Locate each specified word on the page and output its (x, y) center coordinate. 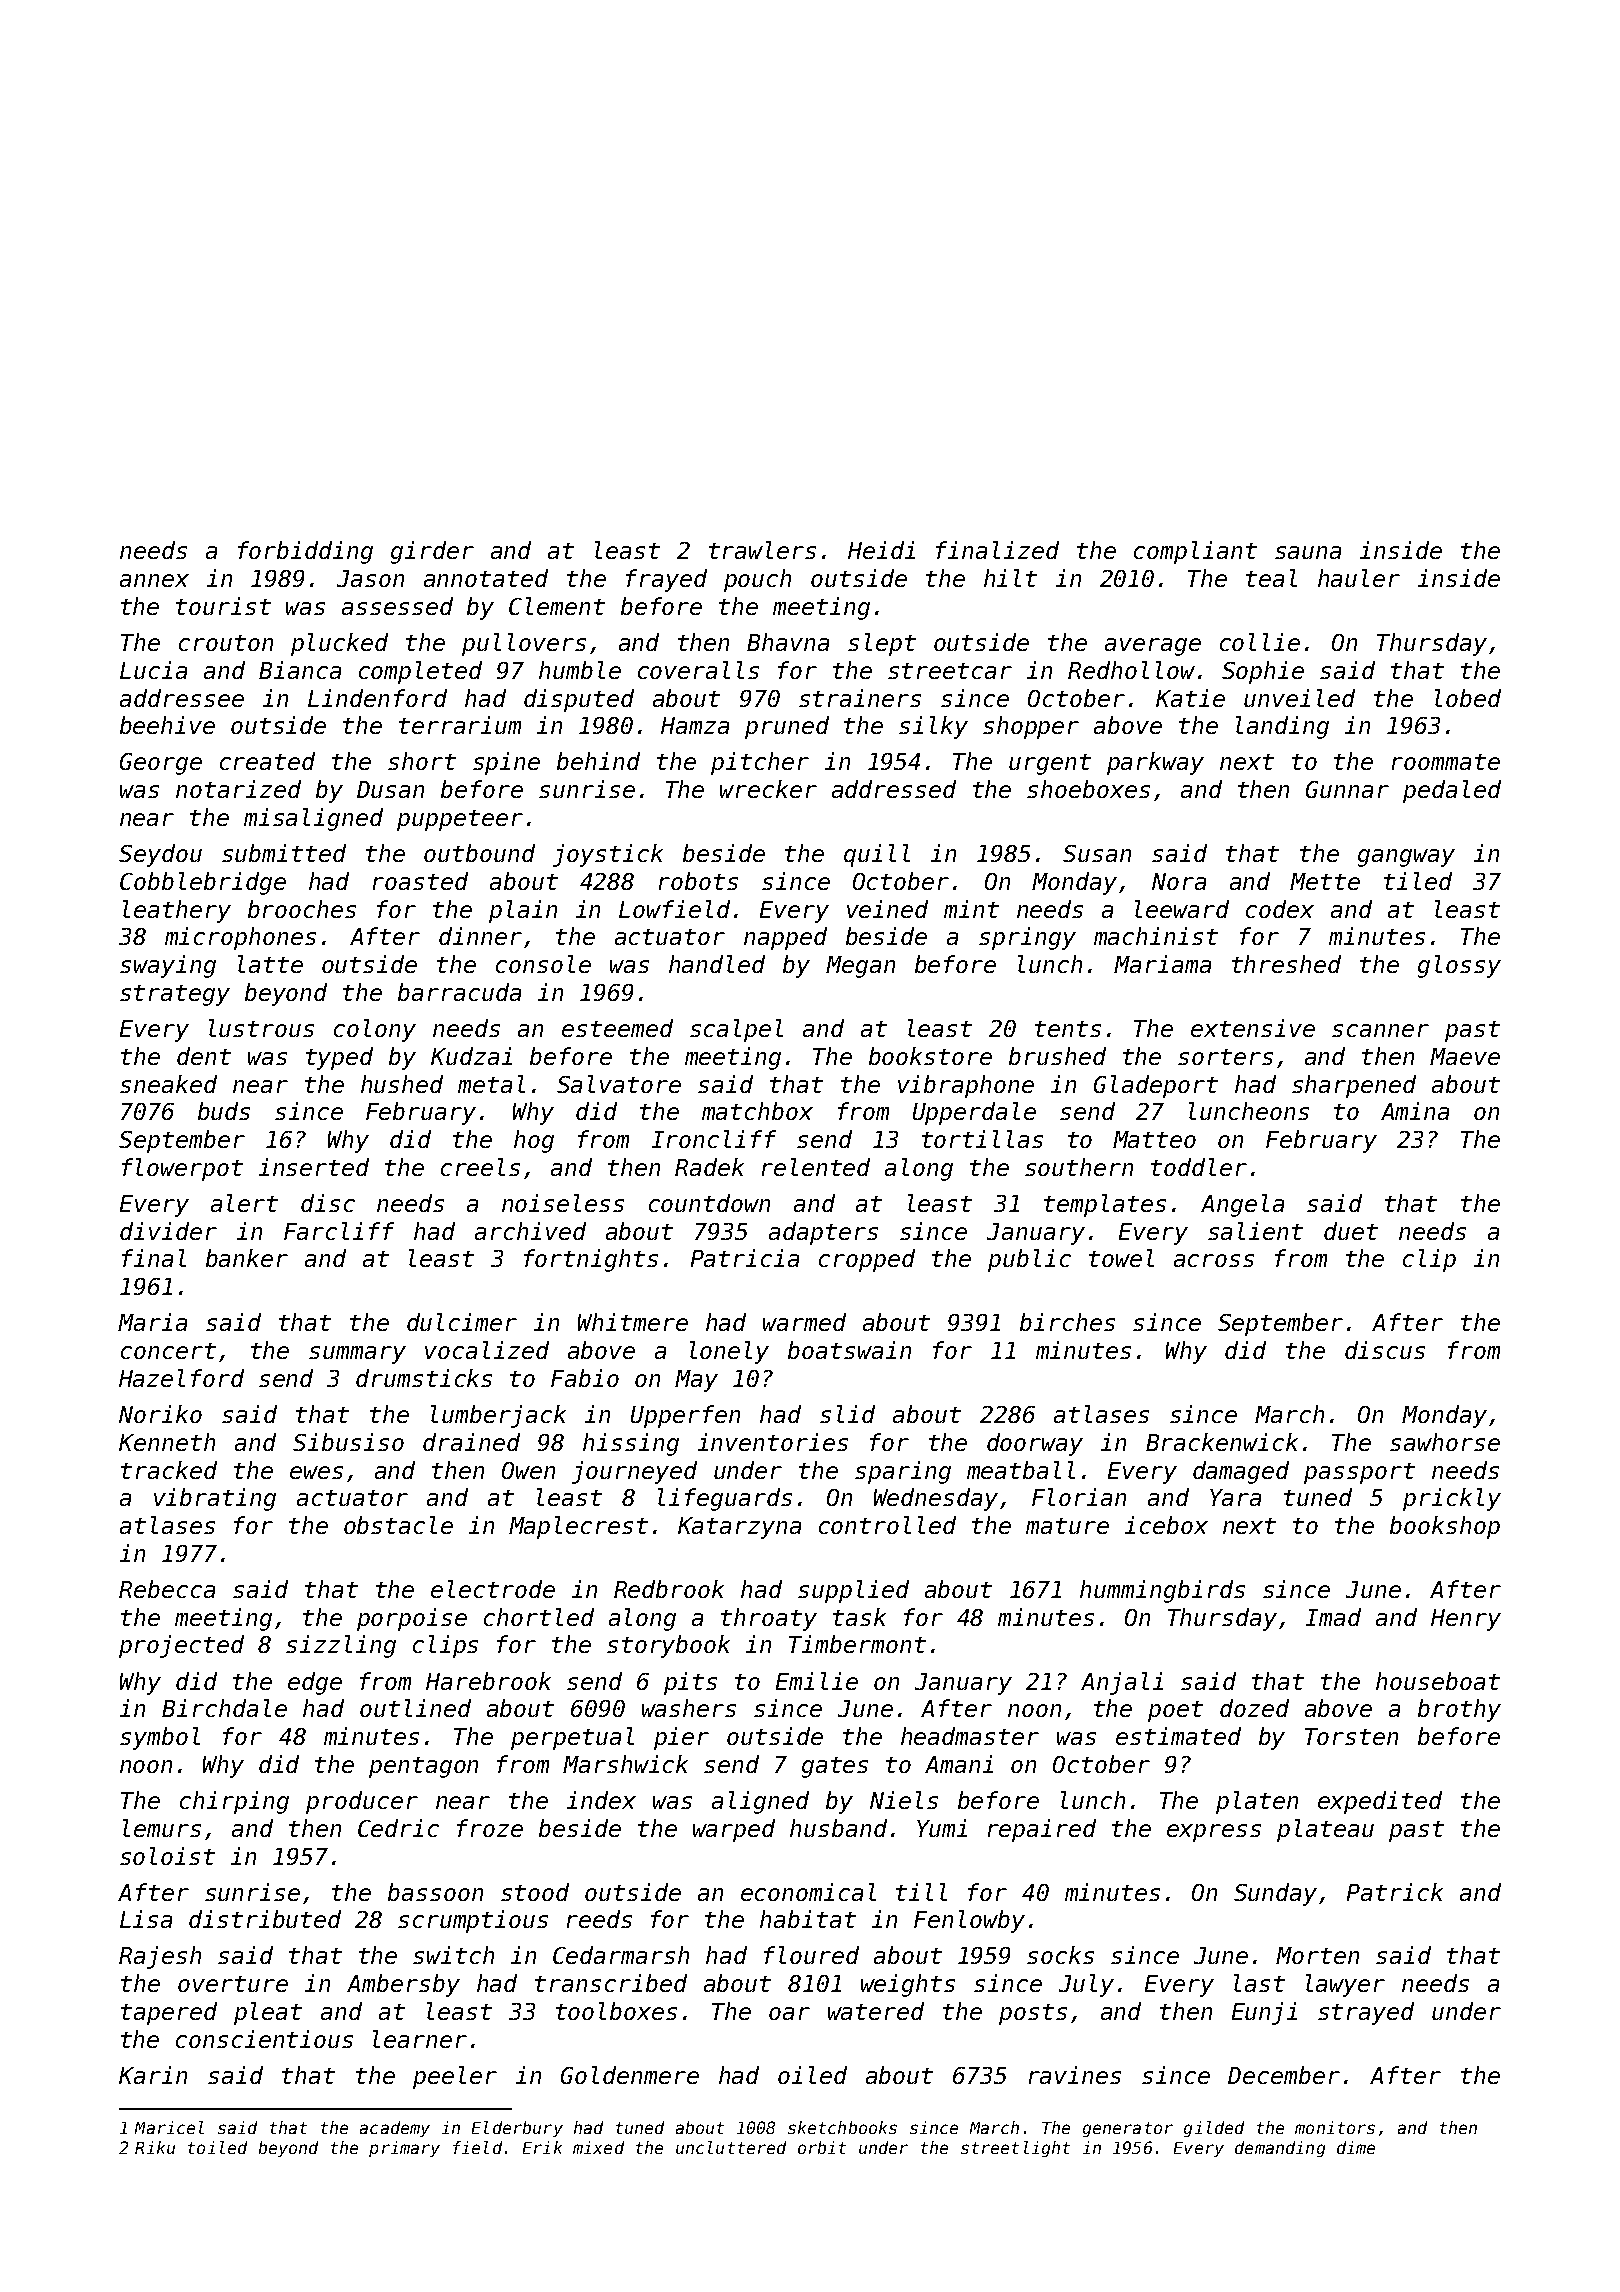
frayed (666, 580)
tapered (169, 2013)
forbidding (305, 552)
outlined (415, 1708)
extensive (1253, 1028)
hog (534, 1141)
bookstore (930, 1056)
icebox (1166, 1525)
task (859, 1617)
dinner (480, 936)
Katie (1190, 698)
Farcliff (339, 1231)
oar (789, 2013)
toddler (1199, 1167)
